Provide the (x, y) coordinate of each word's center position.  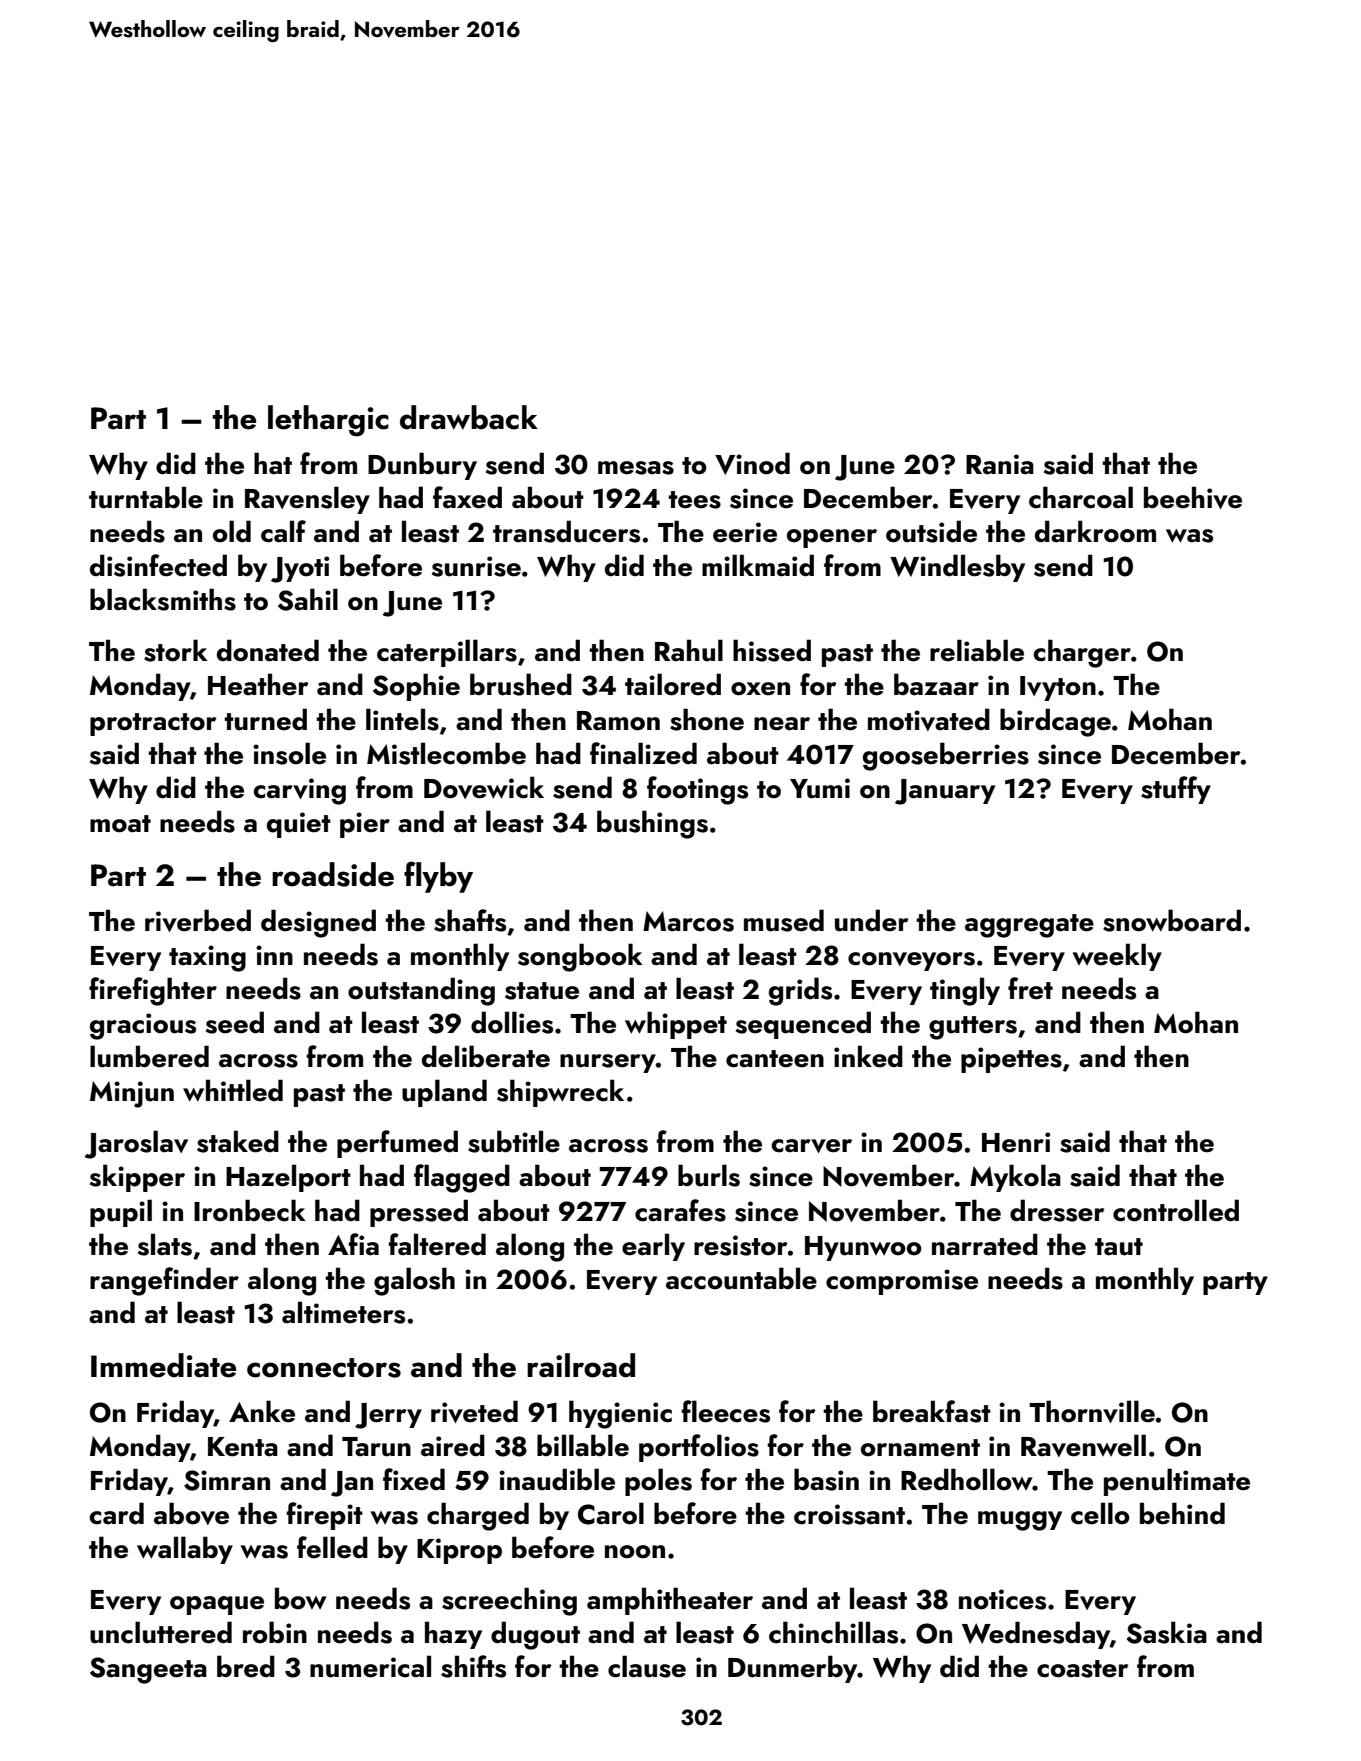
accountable (741, 1278)
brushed (521, 684)
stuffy (1176, 790)
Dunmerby (793, 1669)
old (232, 531)
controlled (1176, 1210)
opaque (217, 1605)
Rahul (689, 650)
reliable (977, 650)
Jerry (388, 1416)
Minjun (132, 1094)
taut (1119, 1247)
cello (1100, 1513)
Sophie (416, 687)
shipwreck (560, 1093)
